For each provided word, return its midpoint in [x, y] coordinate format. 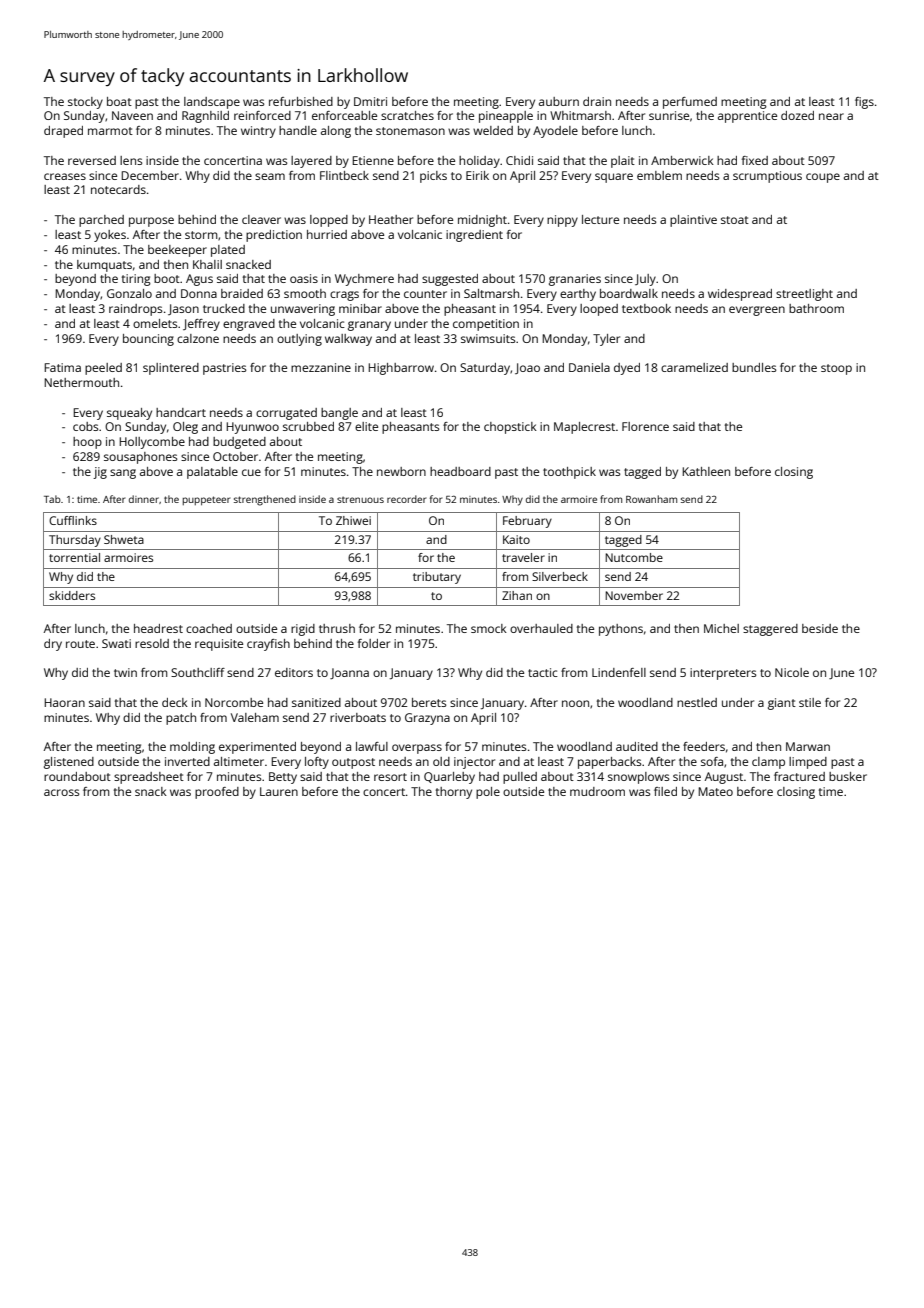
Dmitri [370, 101]
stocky [85, 103]
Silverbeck [560, 576]
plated [228, 251]
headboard [460, 471]
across [61, 792]
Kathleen [706, 471]
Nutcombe [634, 557]
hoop [87, 443]
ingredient [474, 236]
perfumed [690, 103]
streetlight [804, 295]
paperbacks [609, 763]
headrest [158, 628]
